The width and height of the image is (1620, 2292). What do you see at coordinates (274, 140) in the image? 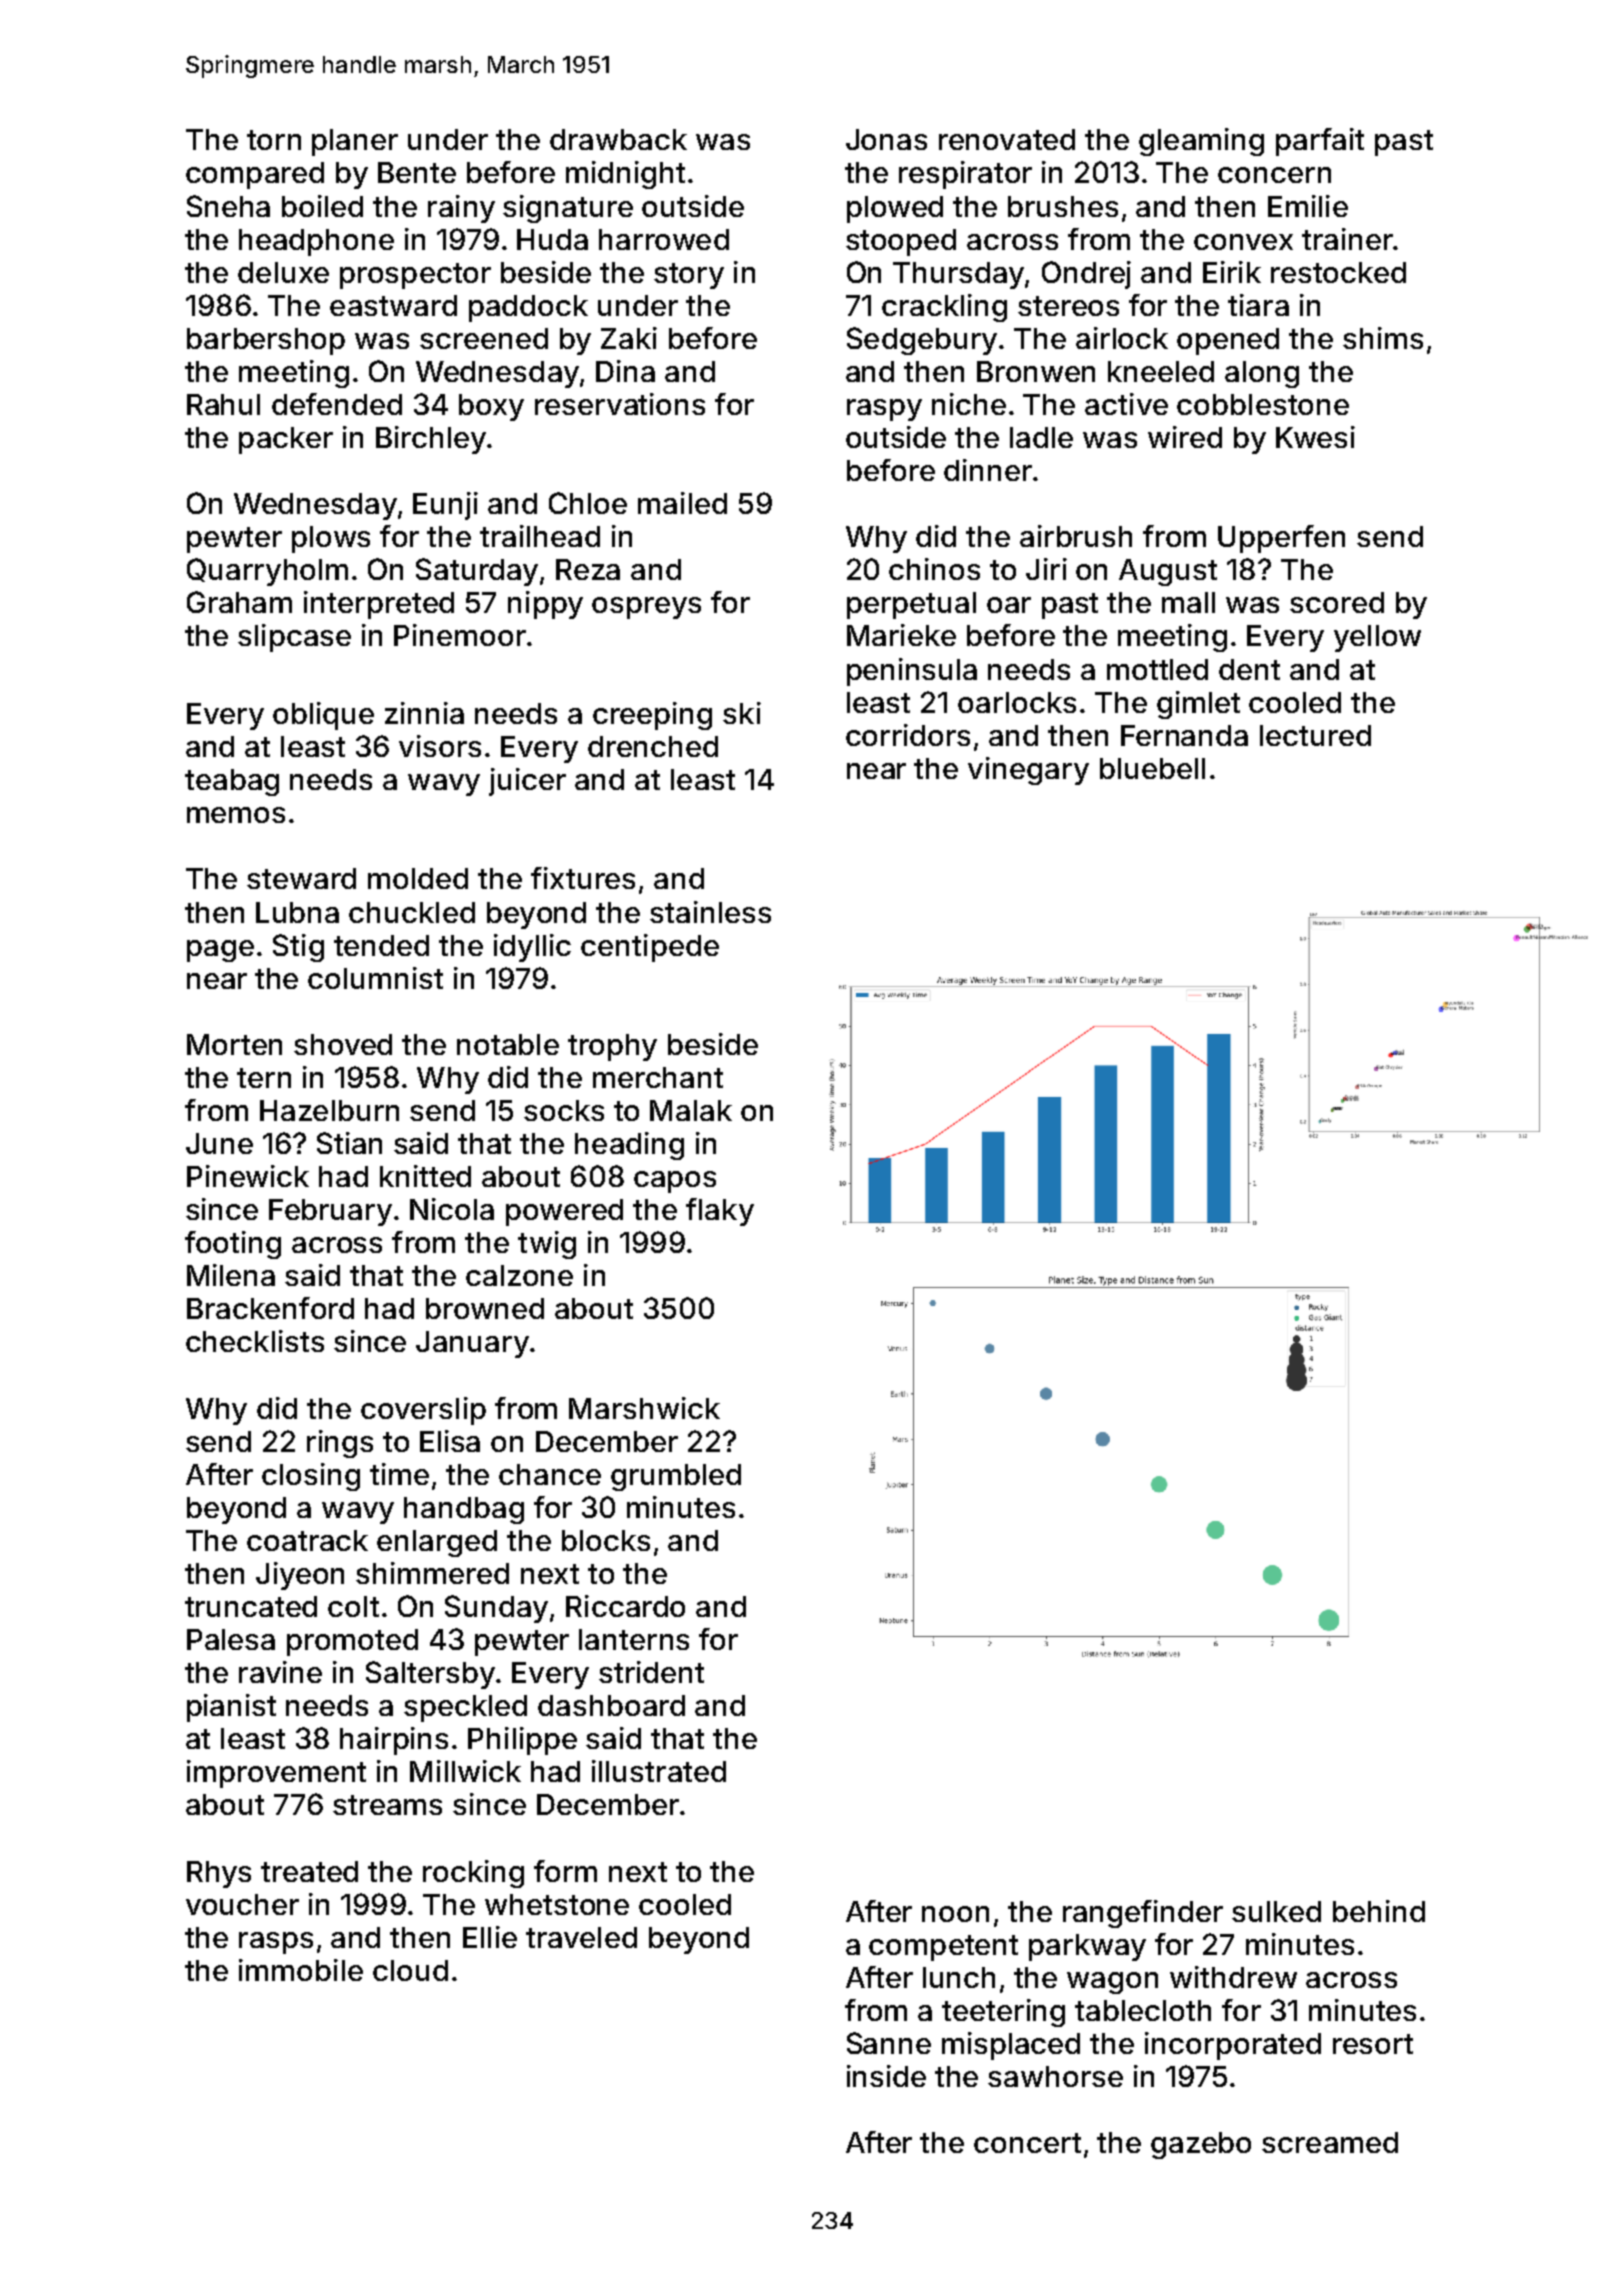
I see `torn` at bounding box center [274, 140].
